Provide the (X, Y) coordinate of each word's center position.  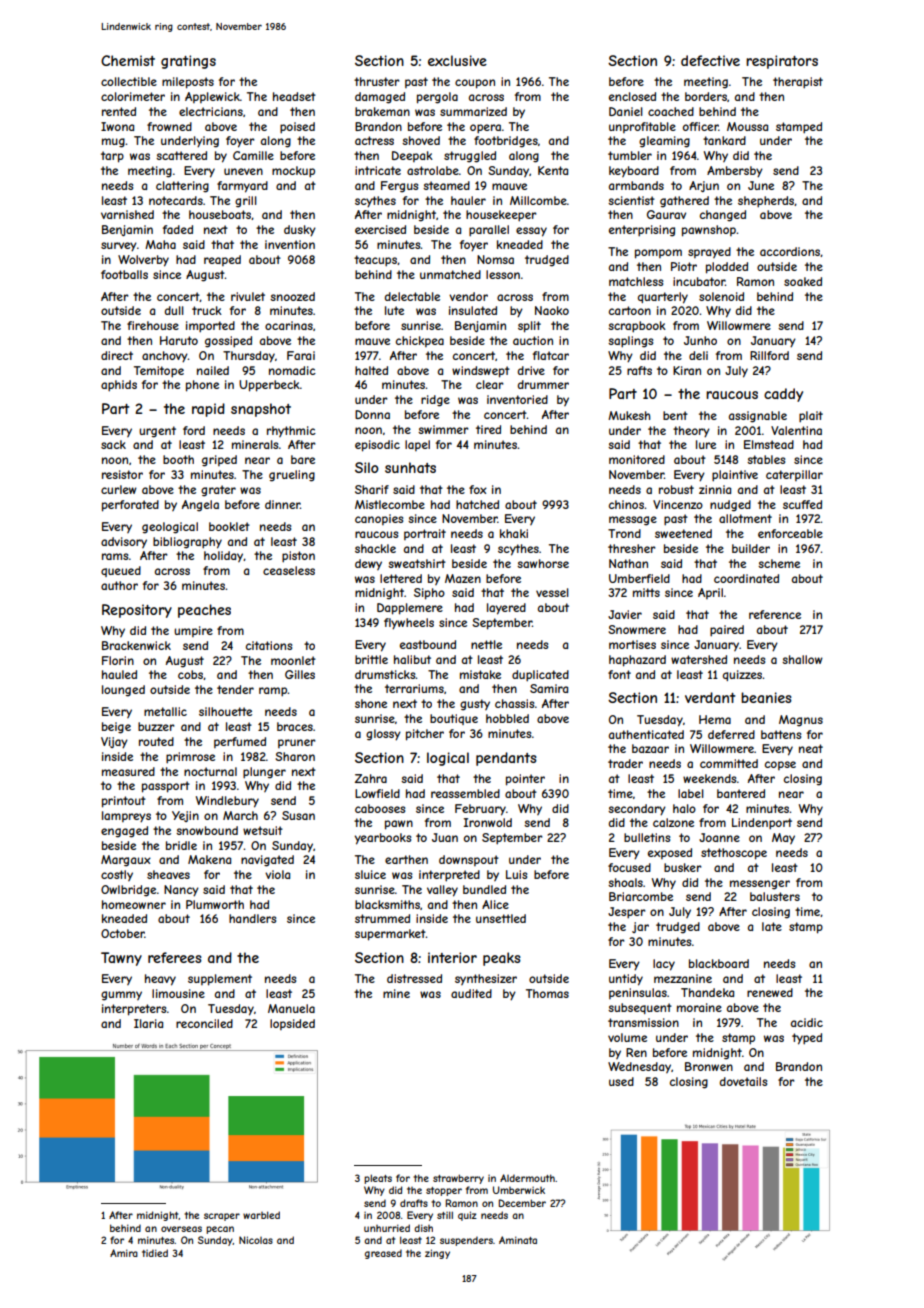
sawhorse (543, 563)
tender (235, 689)
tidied (155, 1253)
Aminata (518, 1240)
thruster (377, 81)
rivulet (248, 296)
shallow (802, 659)
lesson (503, 274)
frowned (169, 126)
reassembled (465, 793)
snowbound (207, 830)
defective (710, 60)
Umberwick (519, 1190)
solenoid (721, 296)
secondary (637, 810)
